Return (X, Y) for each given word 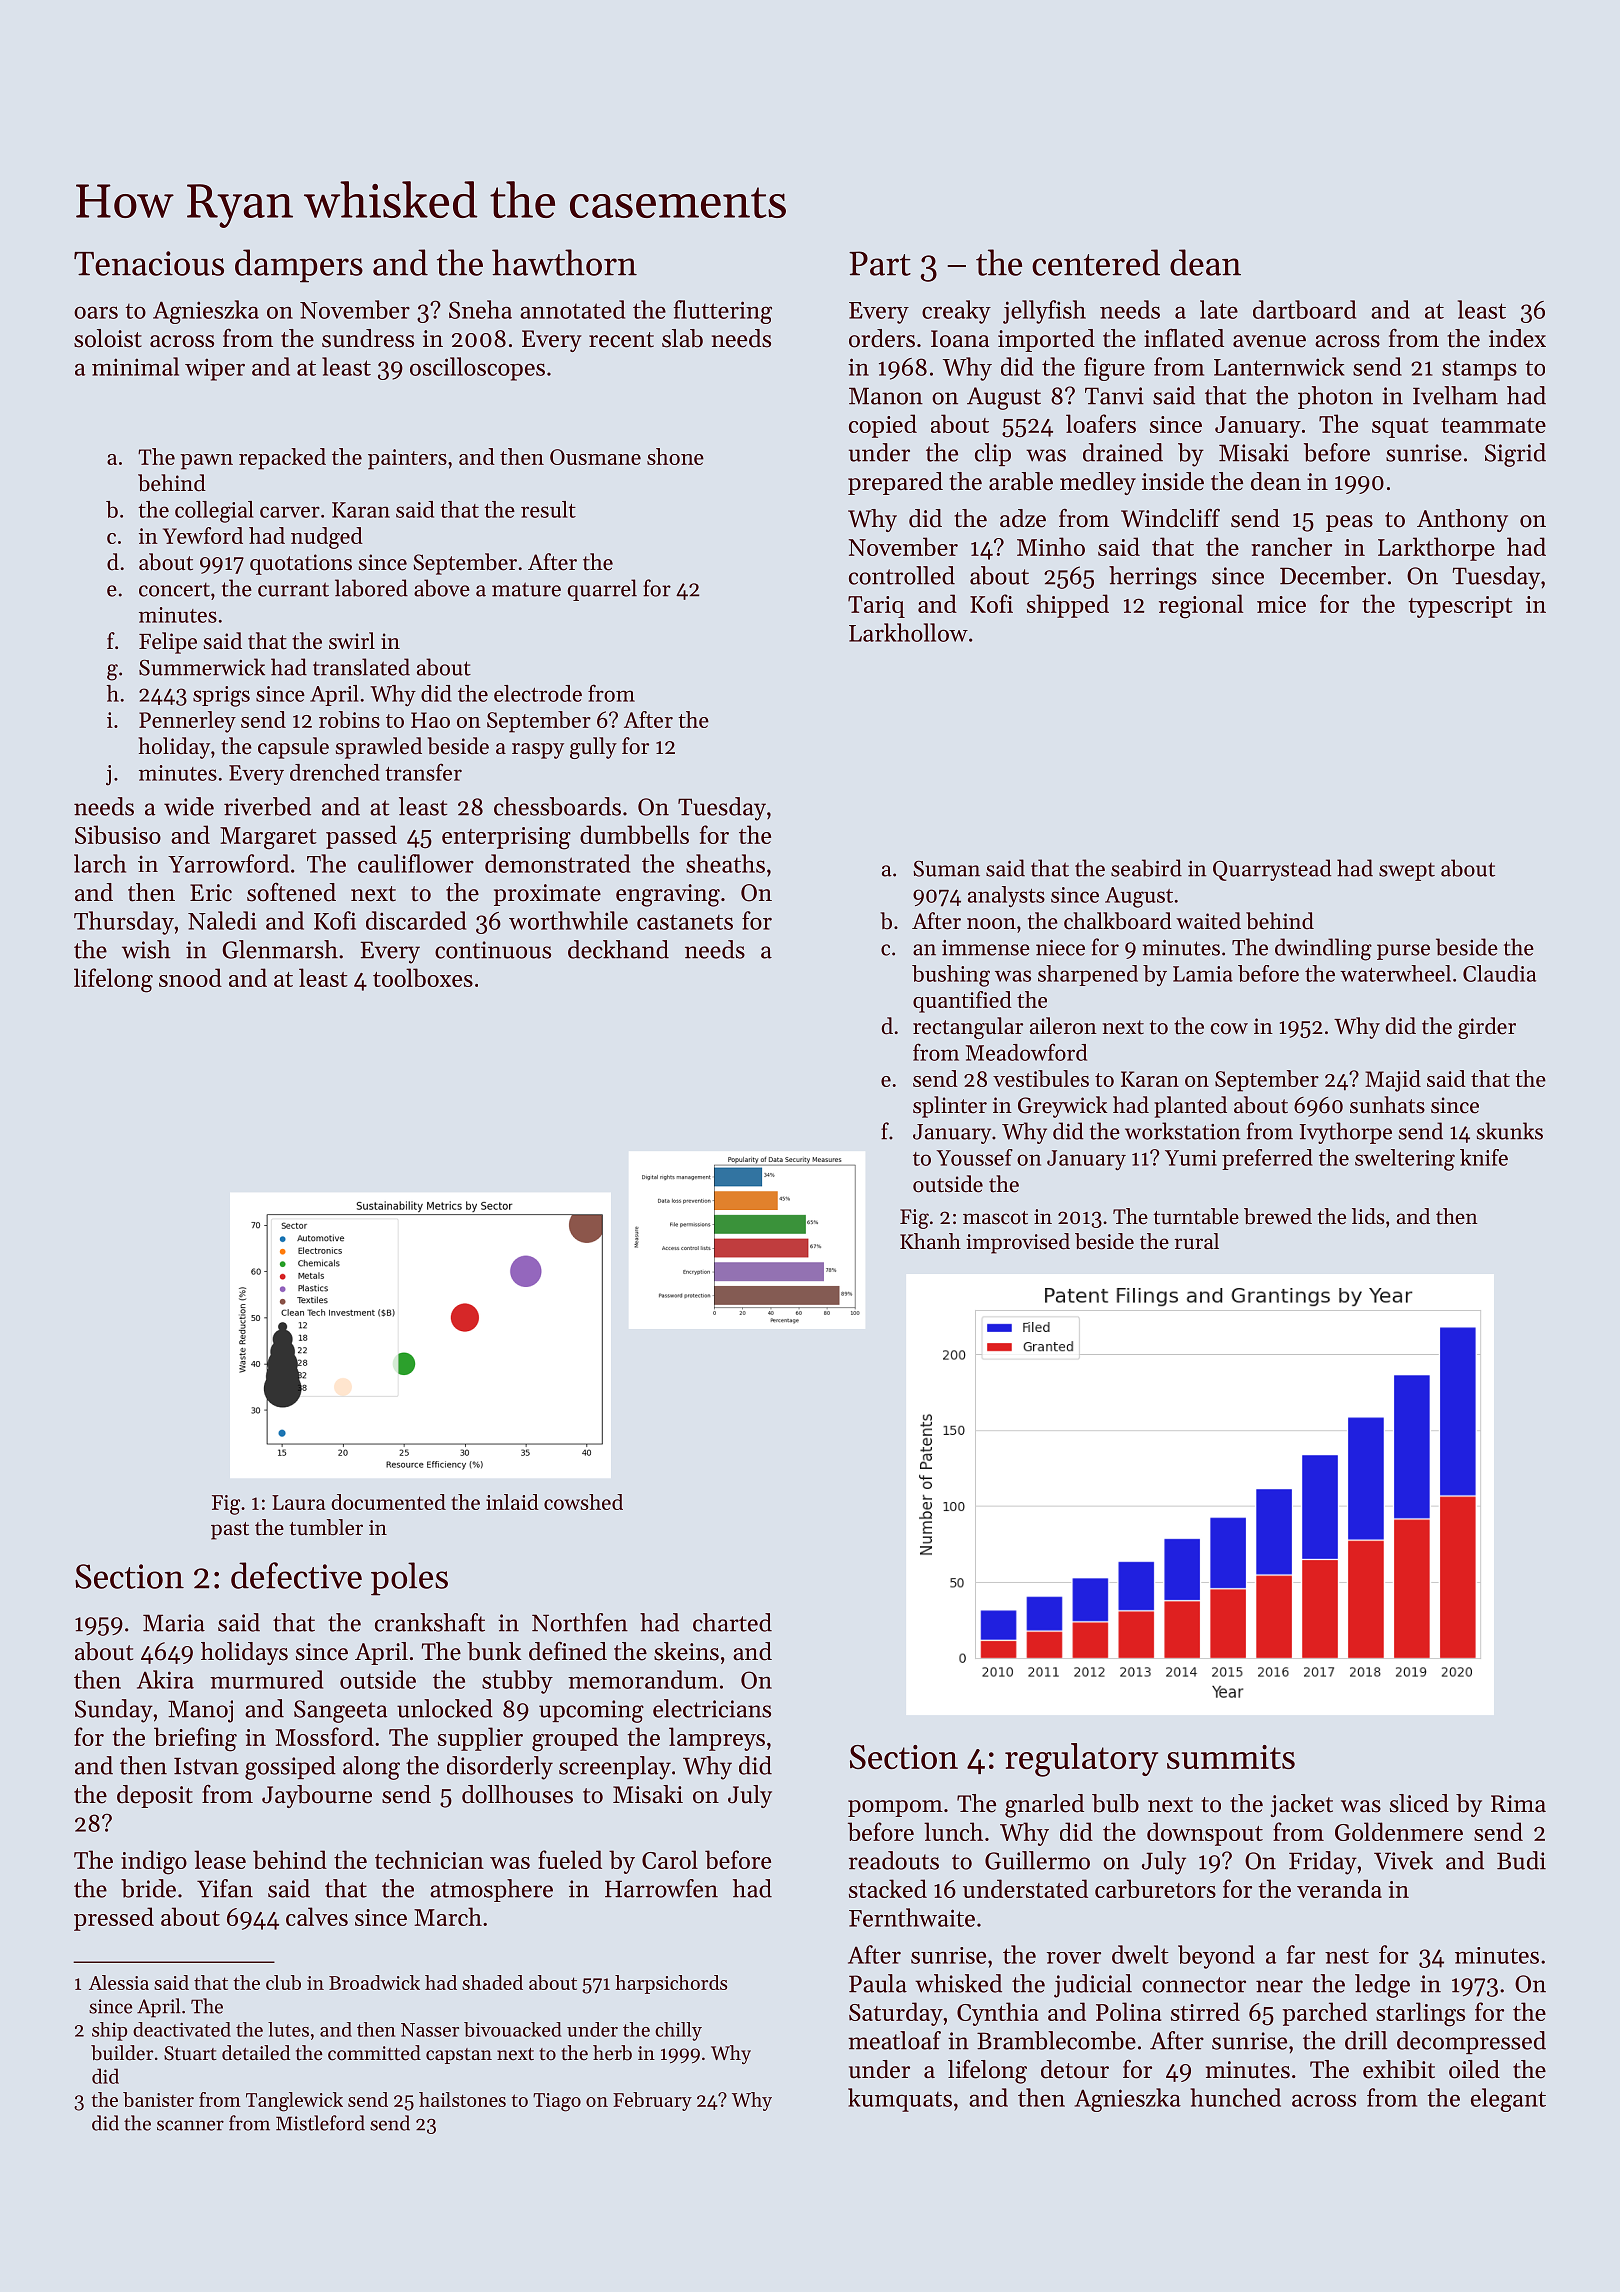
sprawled (379, 748)
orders (882, 338)
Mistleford (320, 2123)
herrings (1153, 578)
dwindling (1323, 949)
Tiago (557, 2102)
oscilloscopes (477, 369)
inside (1173, 481)
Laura (298, 1502)
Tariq (876, 607)
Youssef (974, 1157)
